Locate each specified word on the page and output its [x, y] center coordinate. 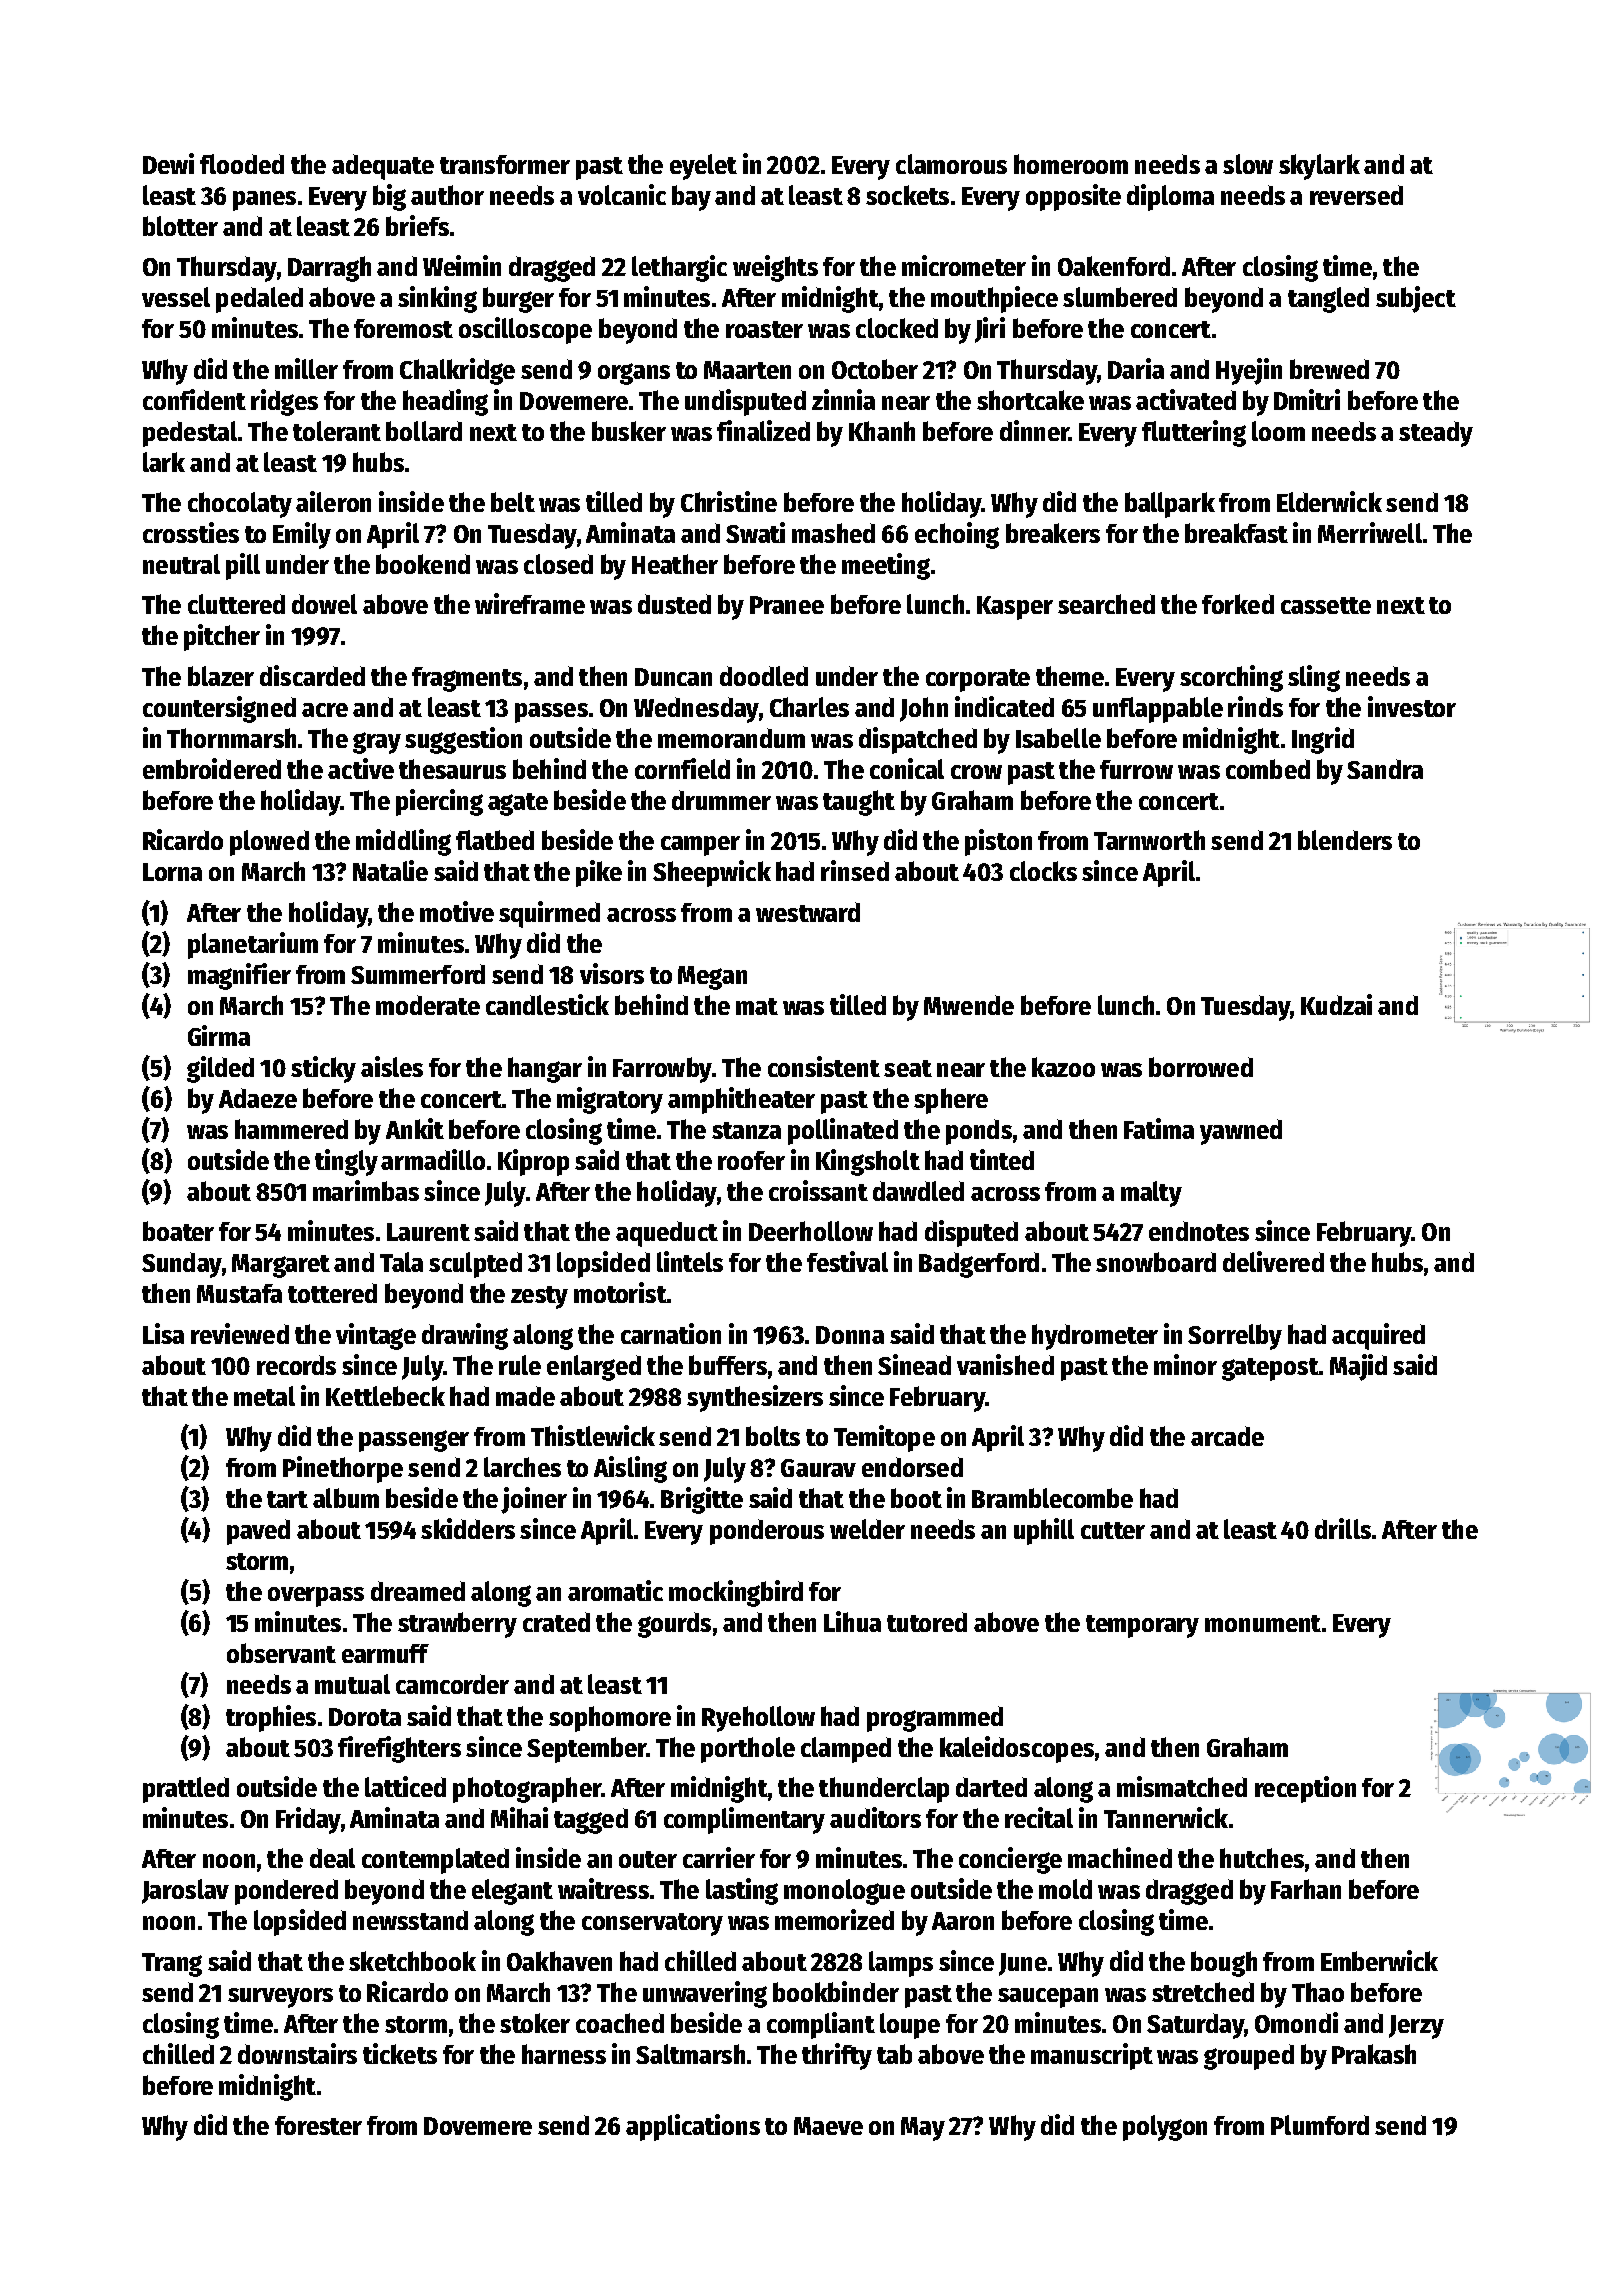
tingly [346, 1162]
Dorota [365, 1717]
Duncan [673, 677]
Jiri [990, 330]
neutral [181, 564]
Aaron [963, 1921]
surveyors [280, 1998]
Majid [1358, 1367]
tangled [1328, 300]
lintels [690, 1261]
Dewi [168, 163]
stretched [1203, 1992]
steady [1436, 434]
